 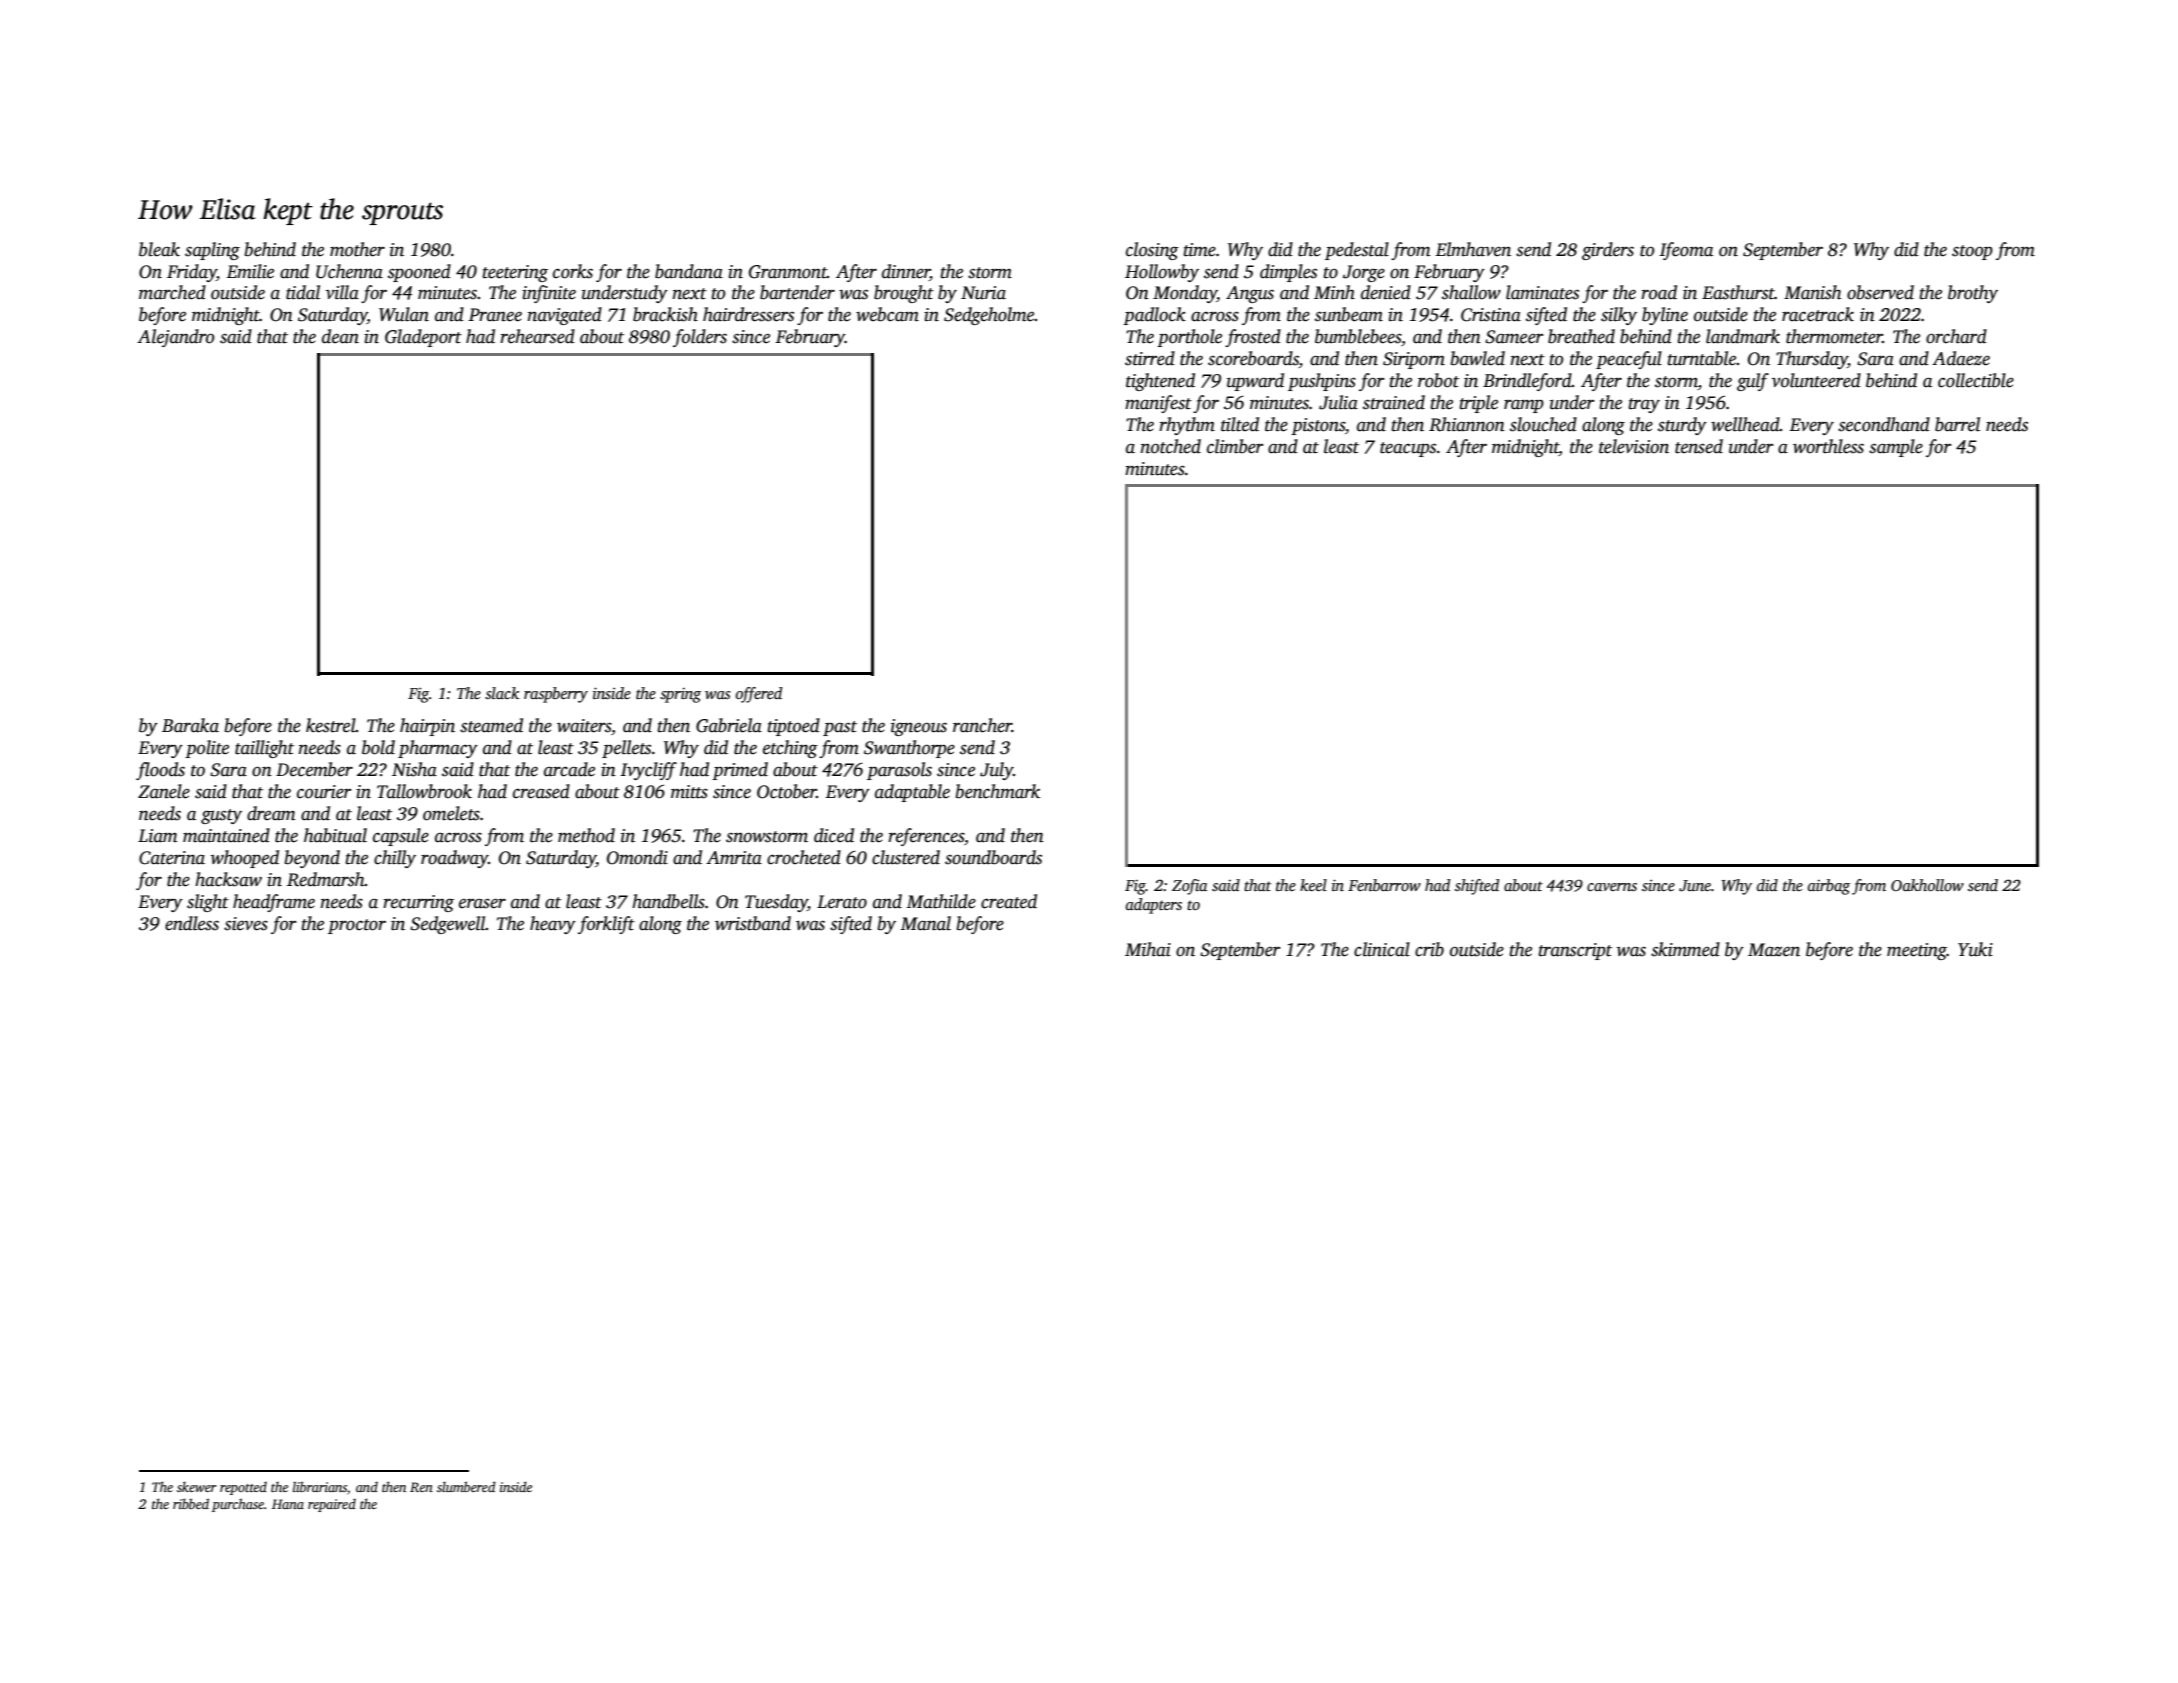 I want to click on stoop, so click(x=1972, y=252).
